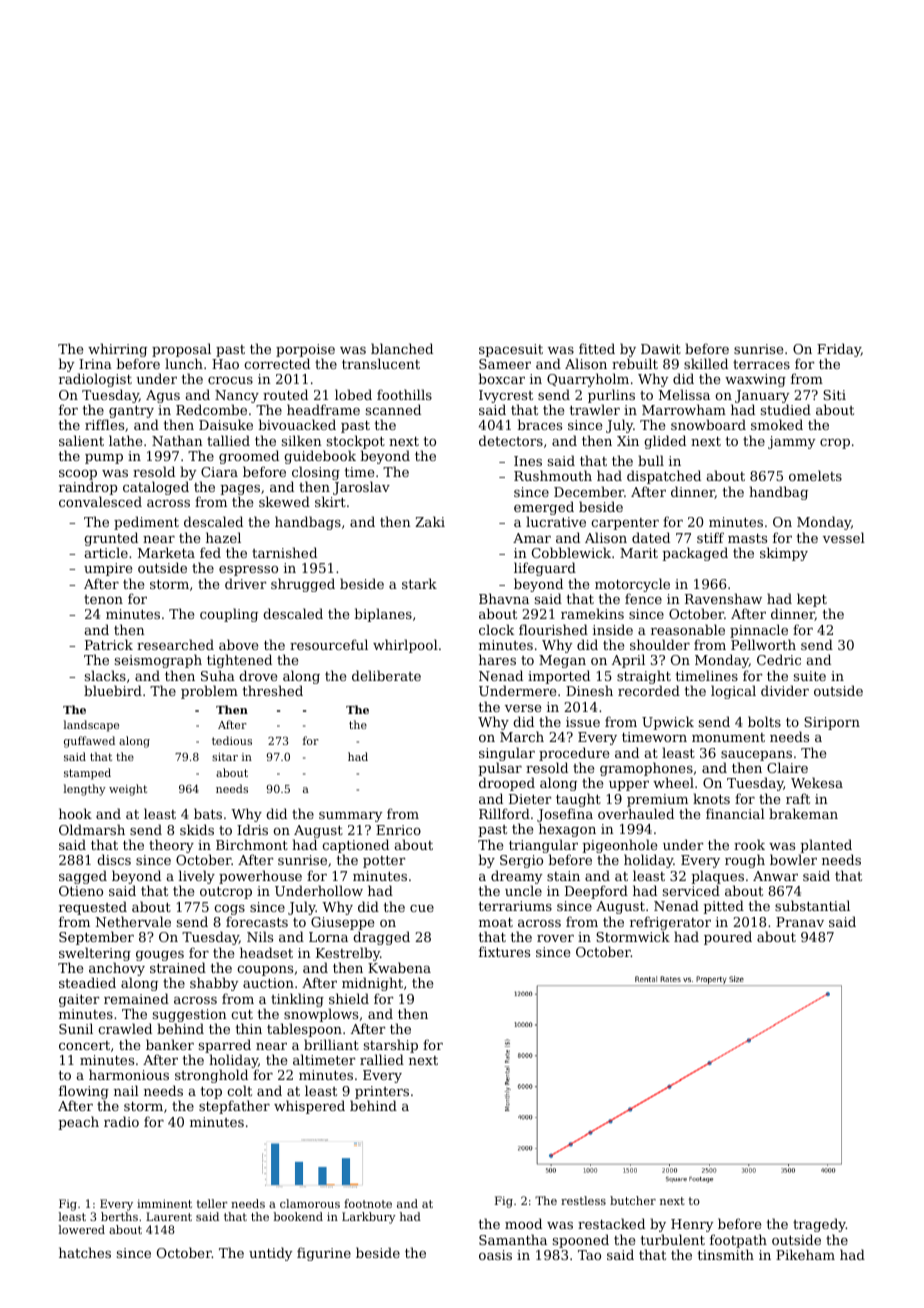 This page has height=1308, width=924. I want to click on singular, so click(507, 754).
